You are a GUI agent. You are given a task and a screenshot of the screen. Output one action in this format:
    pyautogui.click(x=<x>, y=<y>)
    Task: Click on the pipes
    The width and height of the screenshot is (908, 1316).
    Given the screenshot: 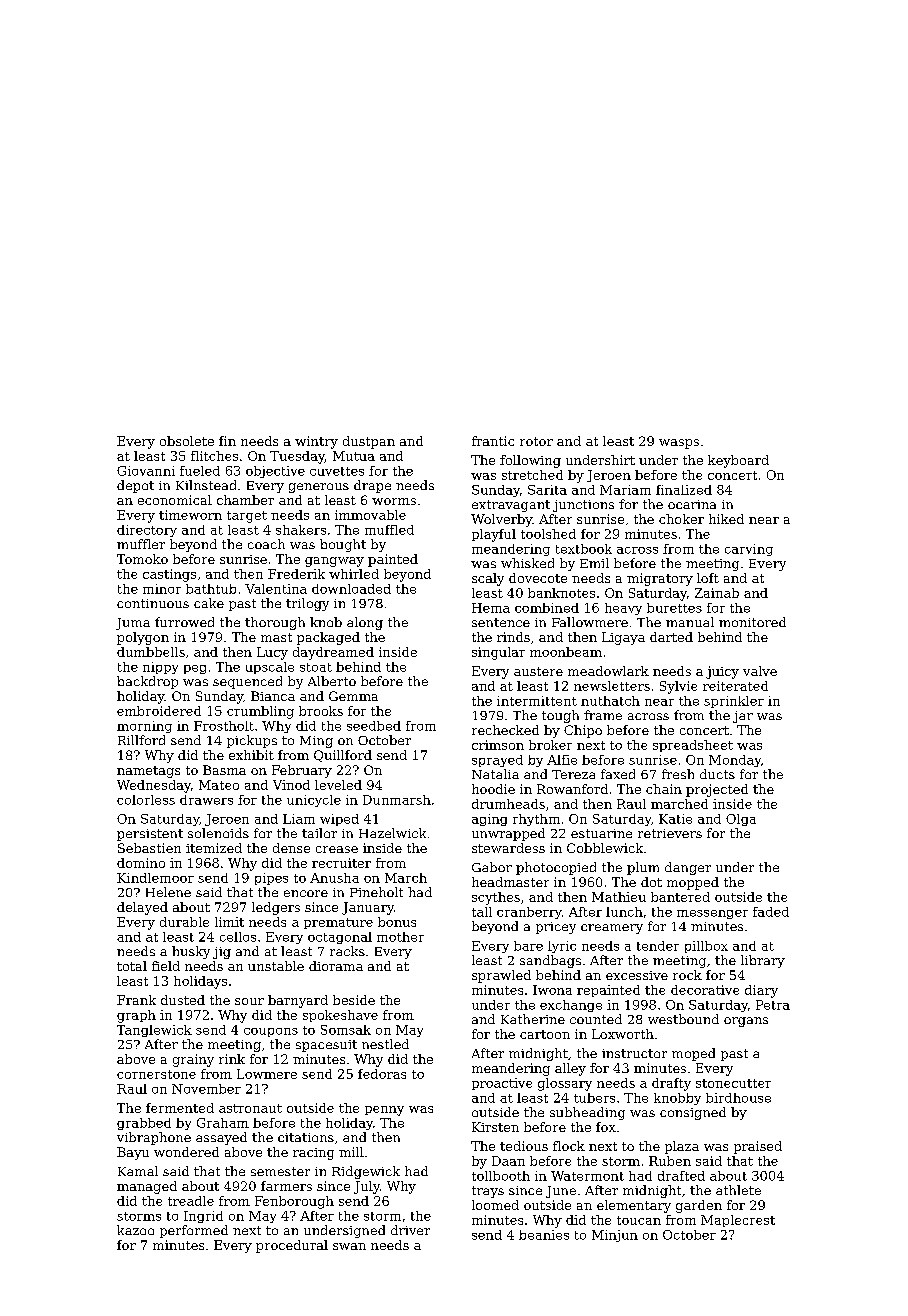 What is the action you would take?
    pyautogui.click(x=271, y=879)
